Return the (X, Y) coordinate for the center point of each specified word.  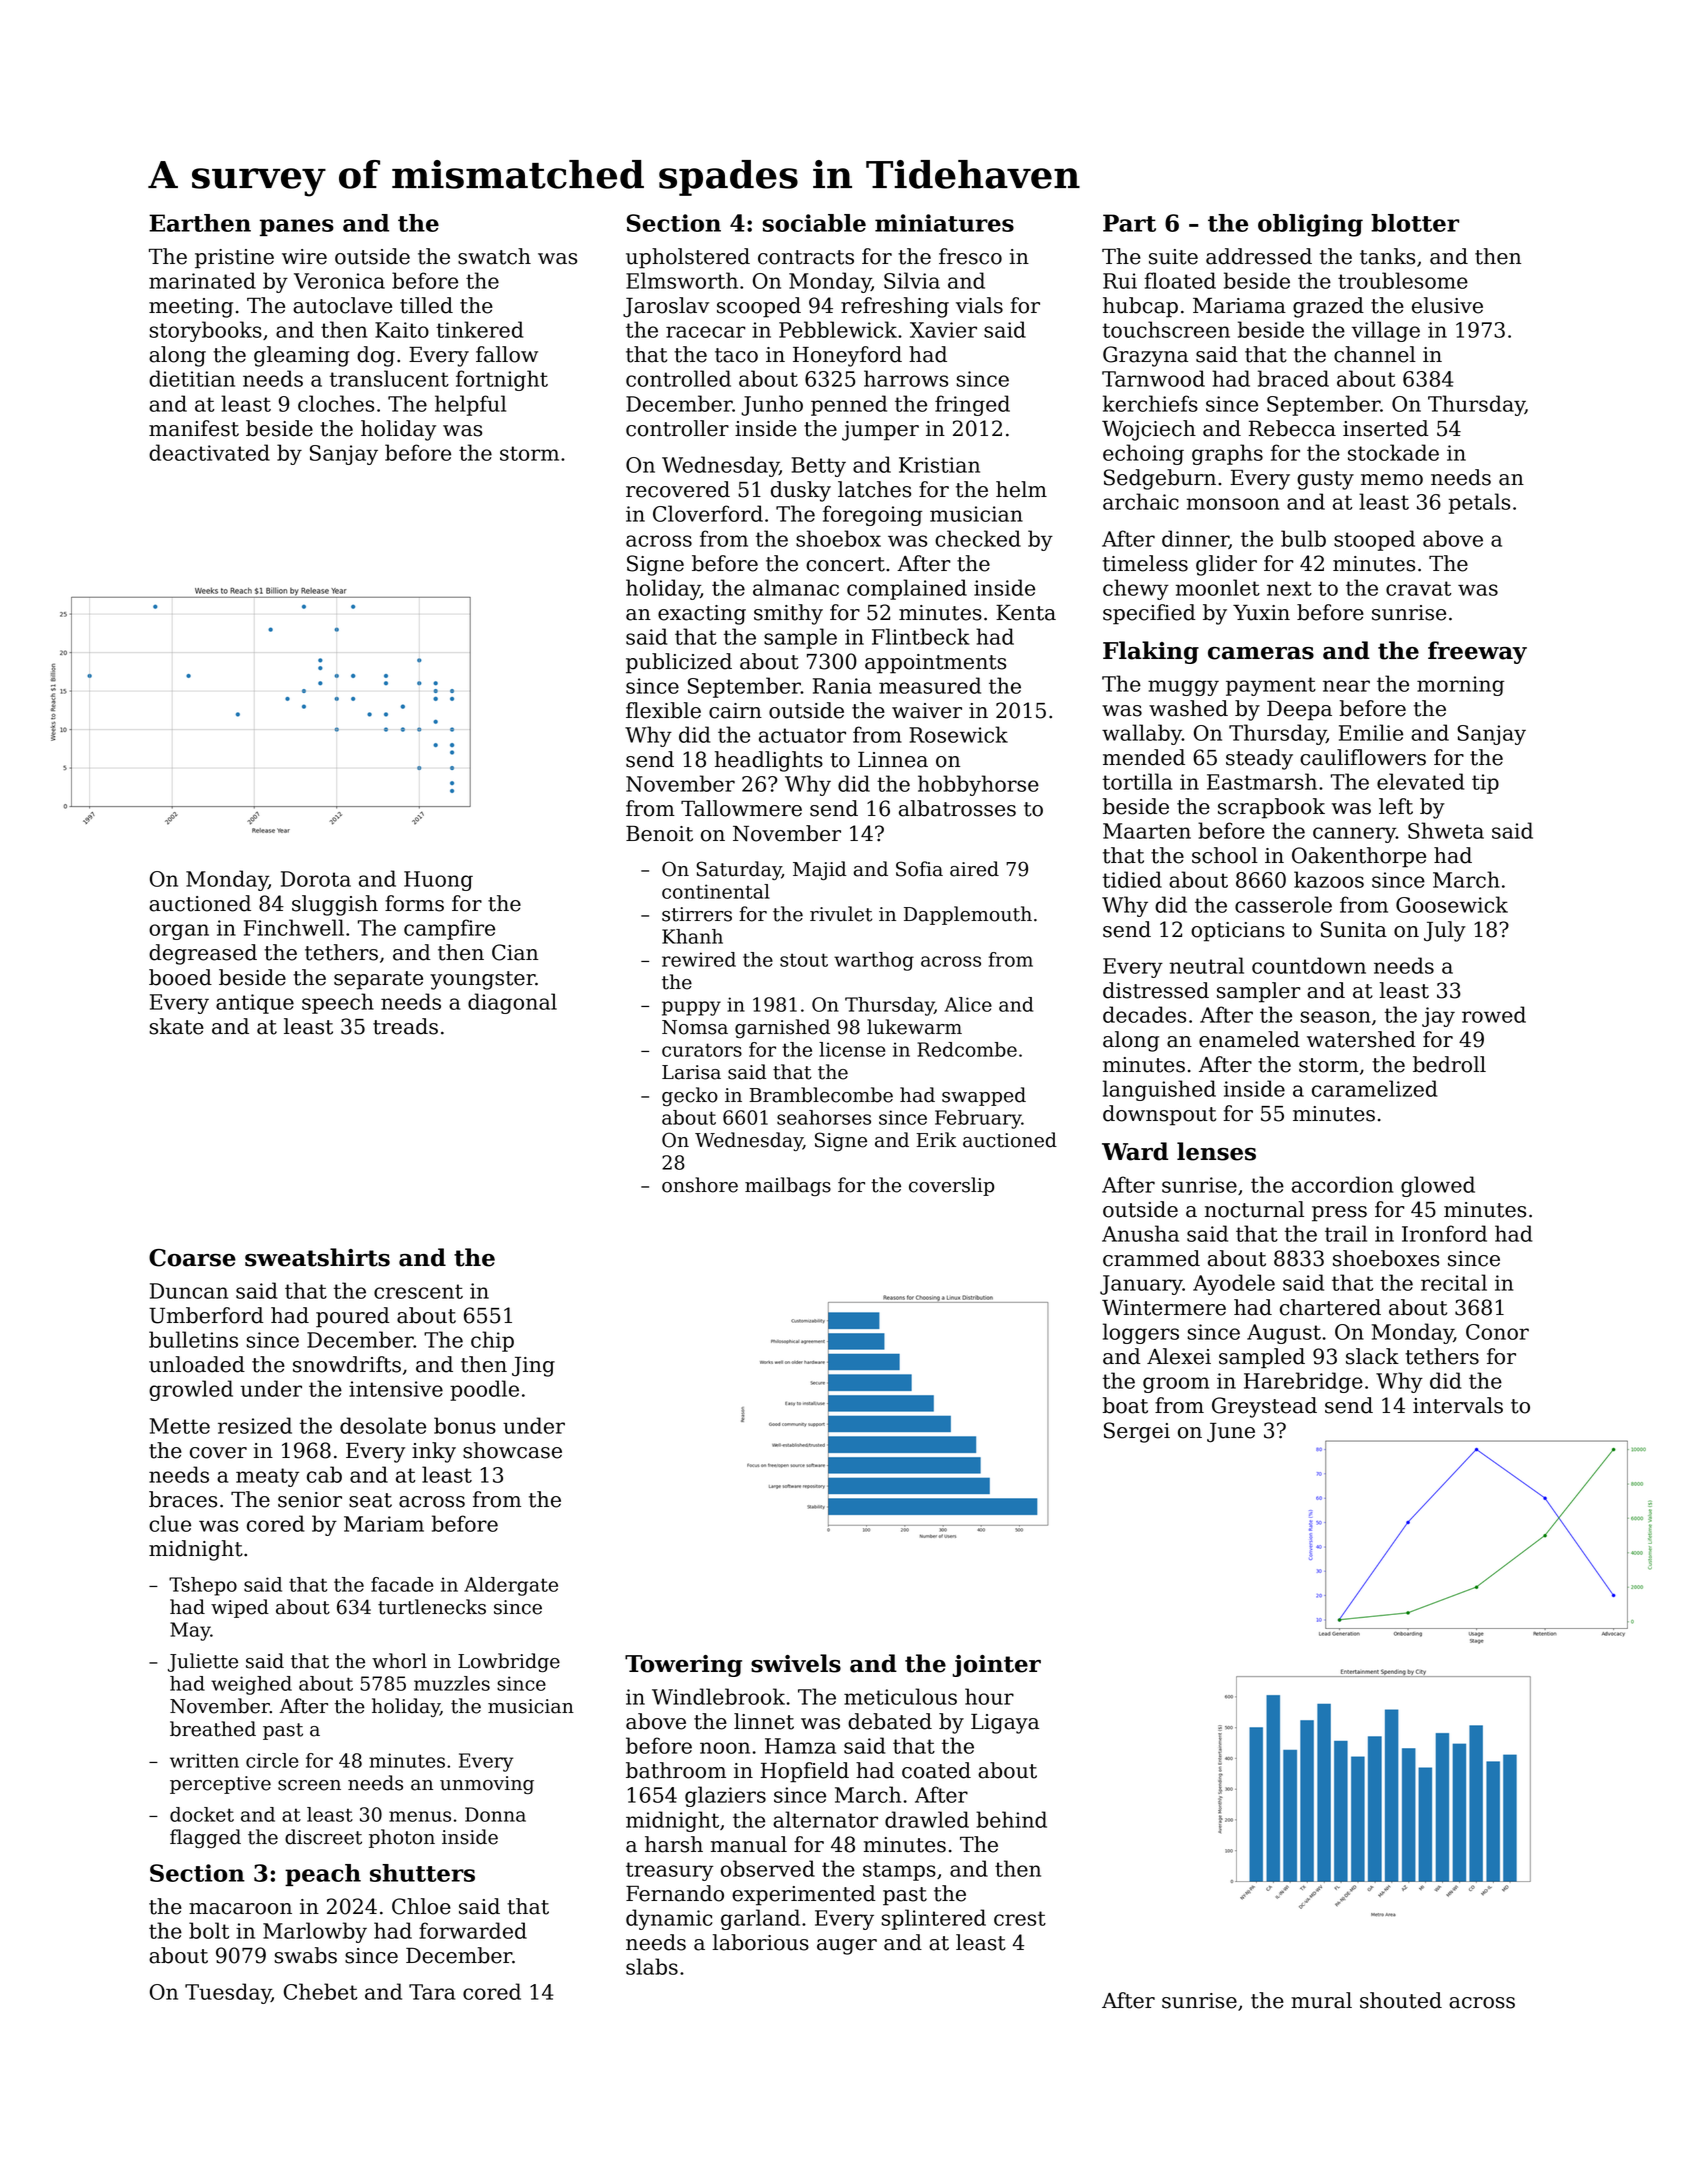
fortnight (502, 380)
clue (170, 1523)
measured (930, 685)
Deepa (1299, 711)
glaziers (725, 1796)
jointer (996, 1666)
